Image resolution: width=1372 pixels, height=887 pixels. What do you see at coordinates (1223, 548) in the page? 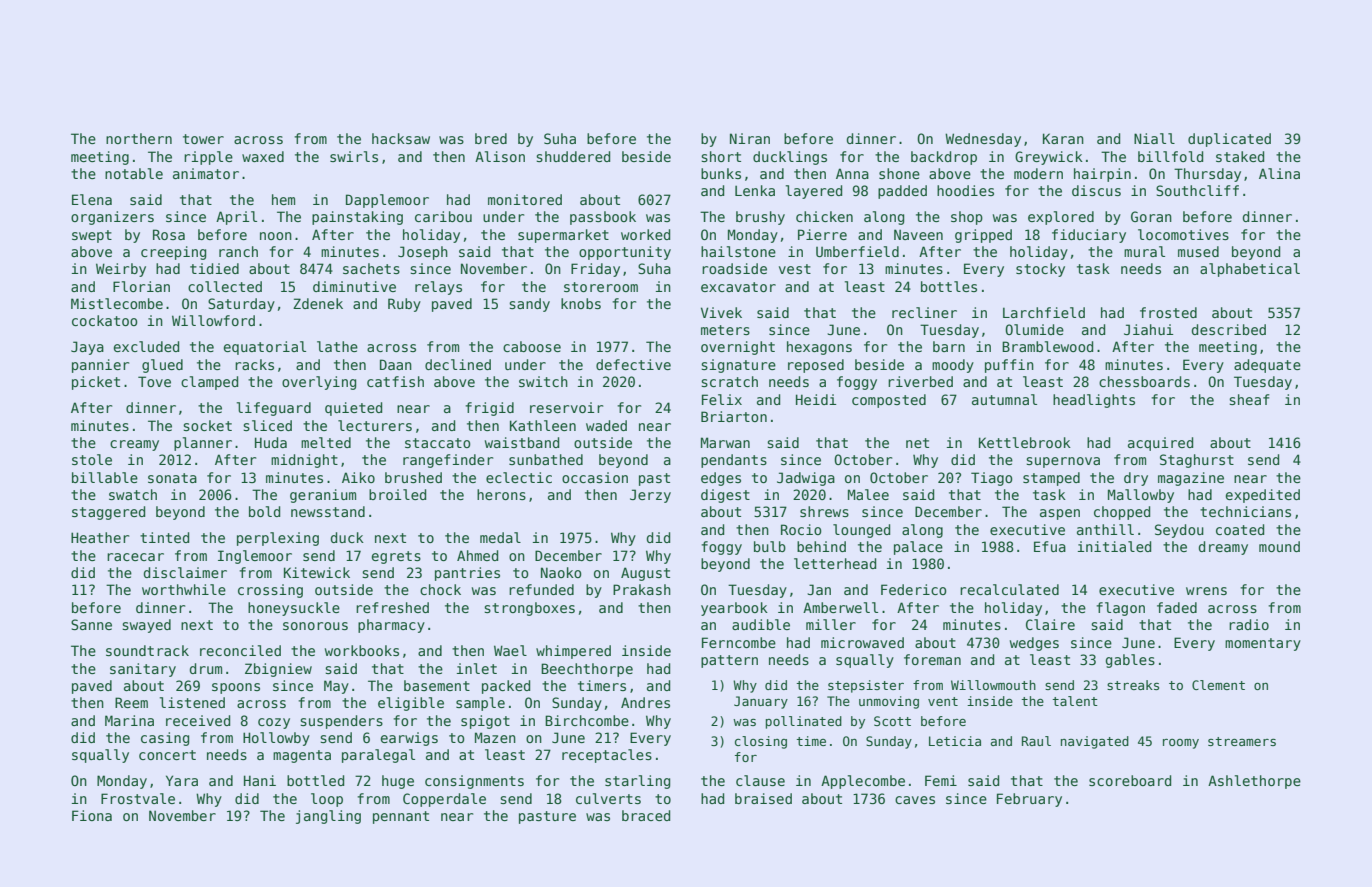
I see `dreamy` at bounding box center [1223, 548].
